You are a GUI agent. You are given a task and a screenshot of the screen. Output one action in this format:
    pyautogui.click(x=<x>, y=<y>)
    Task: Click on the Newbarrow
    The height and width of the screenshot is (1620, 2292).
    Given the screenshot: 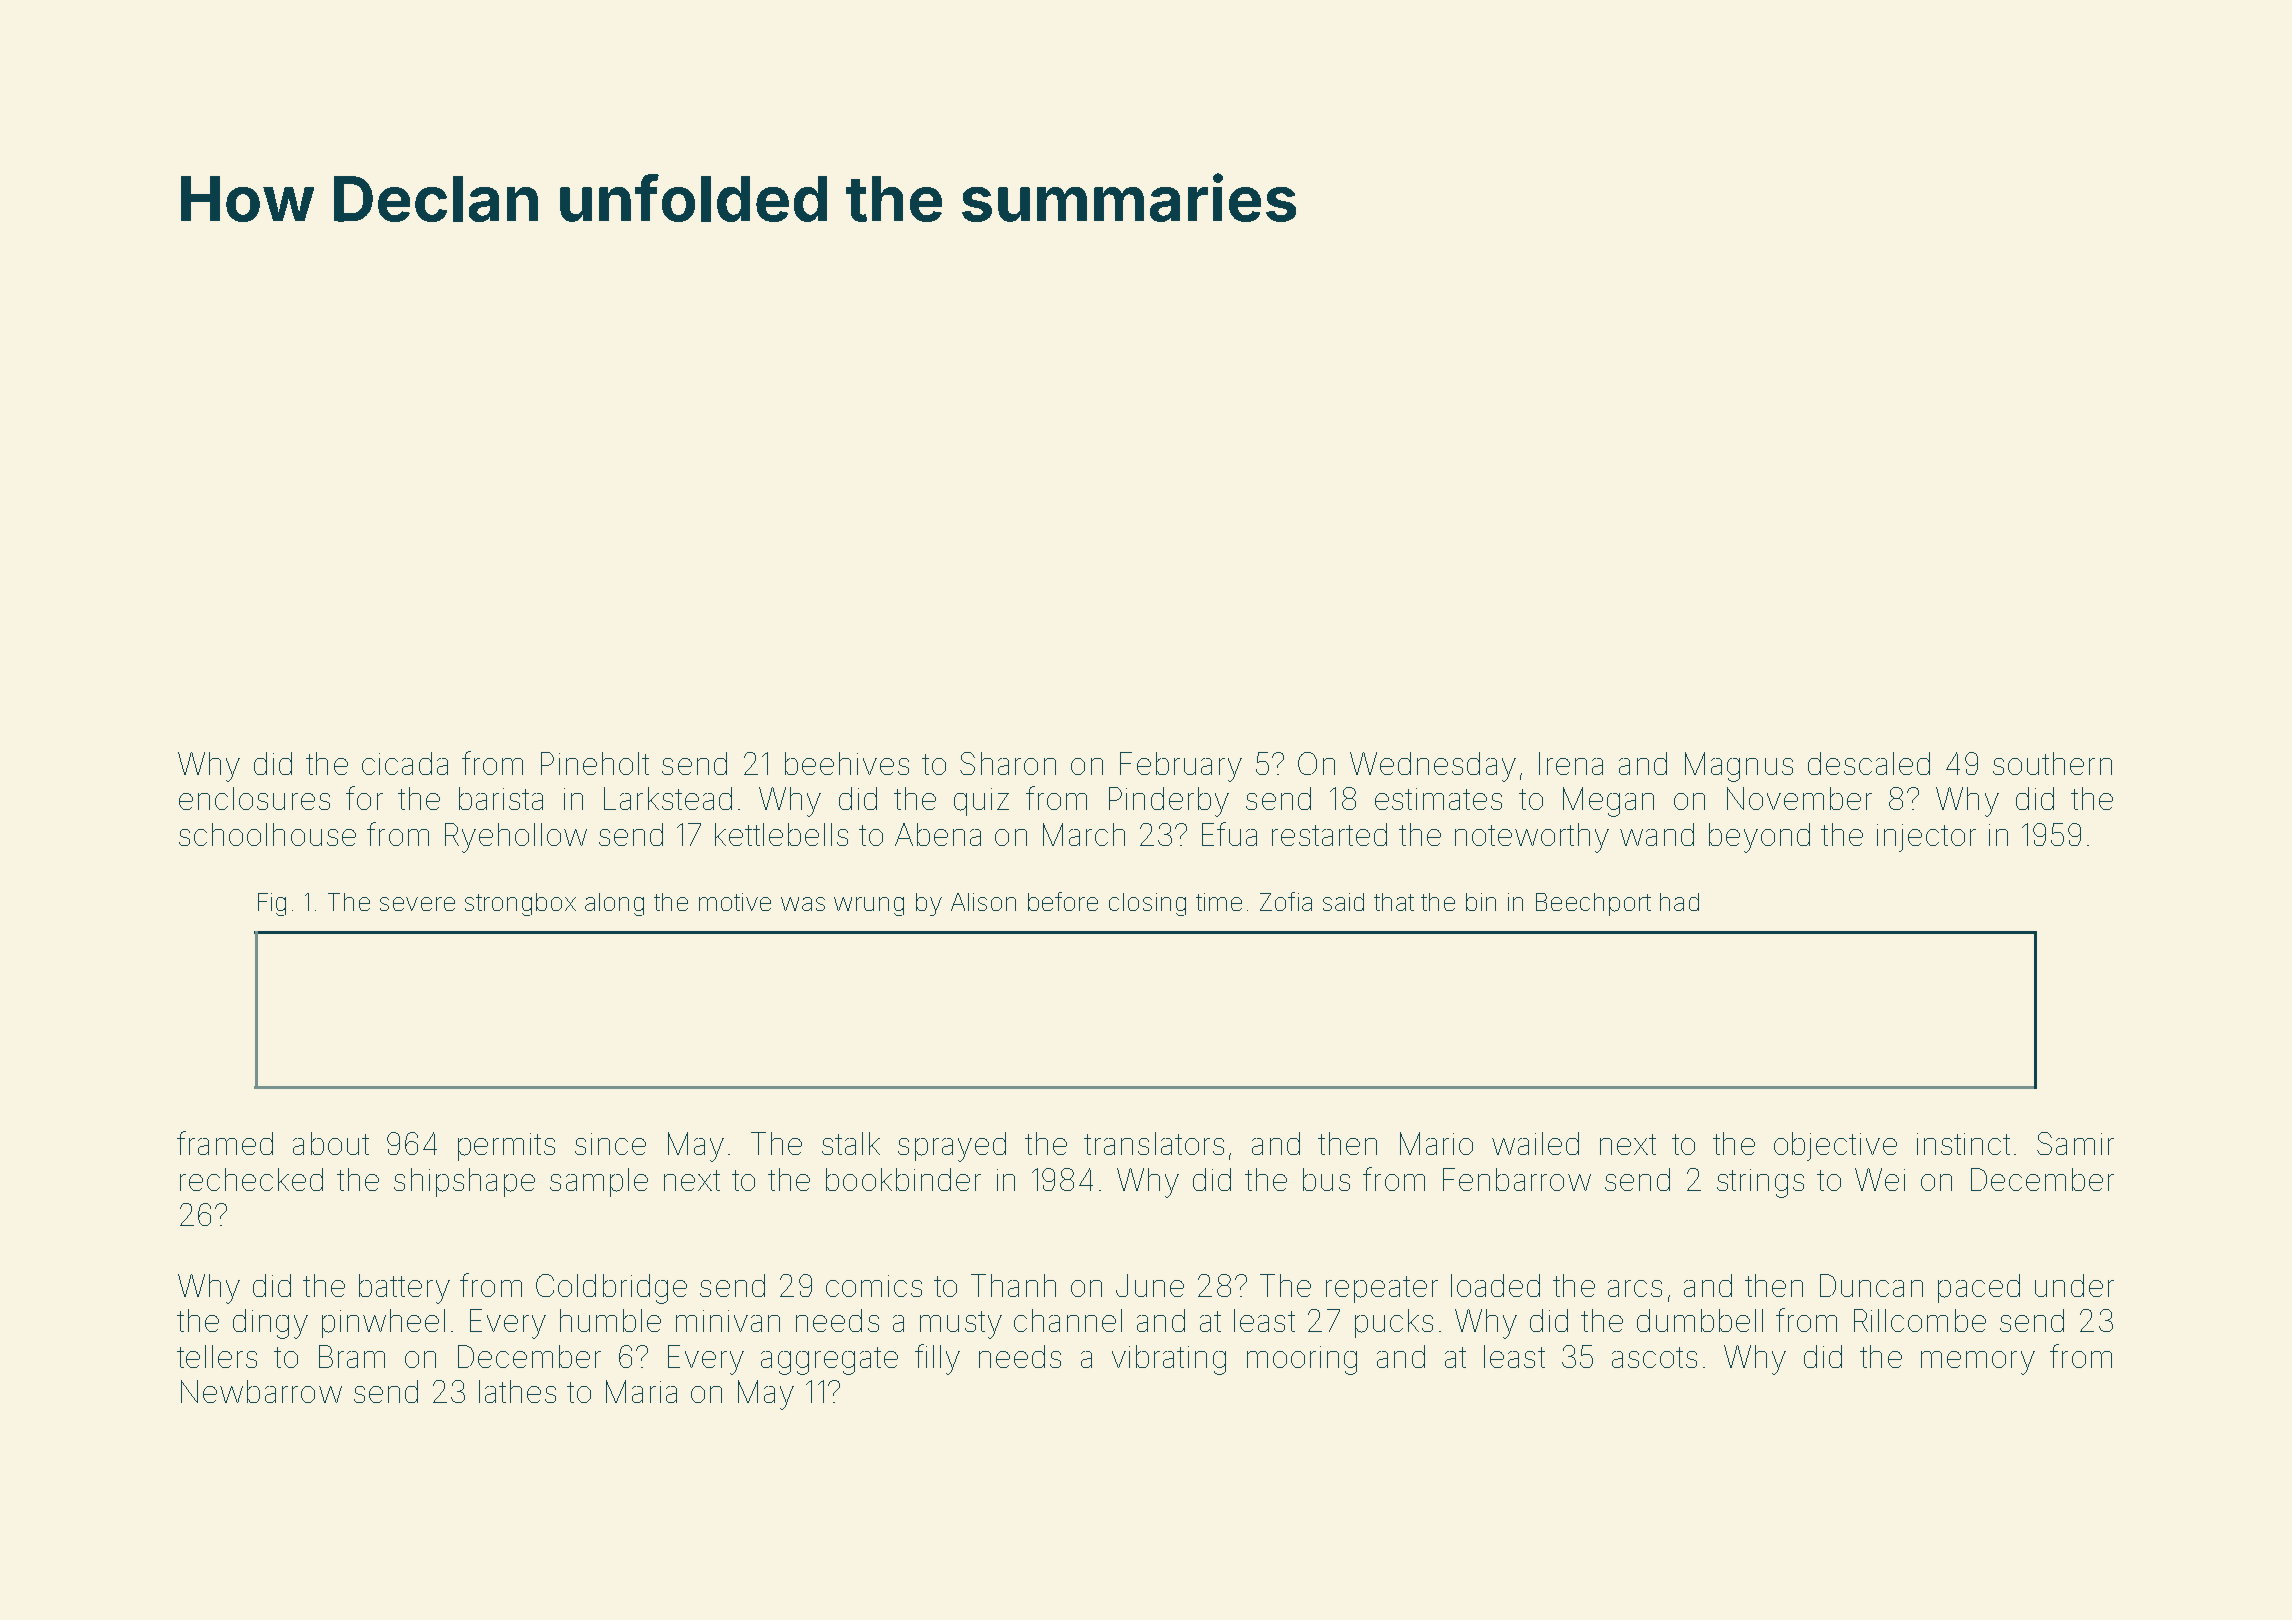 What is the action you would take?
    pyautogui.click(x=261, y=1391)
